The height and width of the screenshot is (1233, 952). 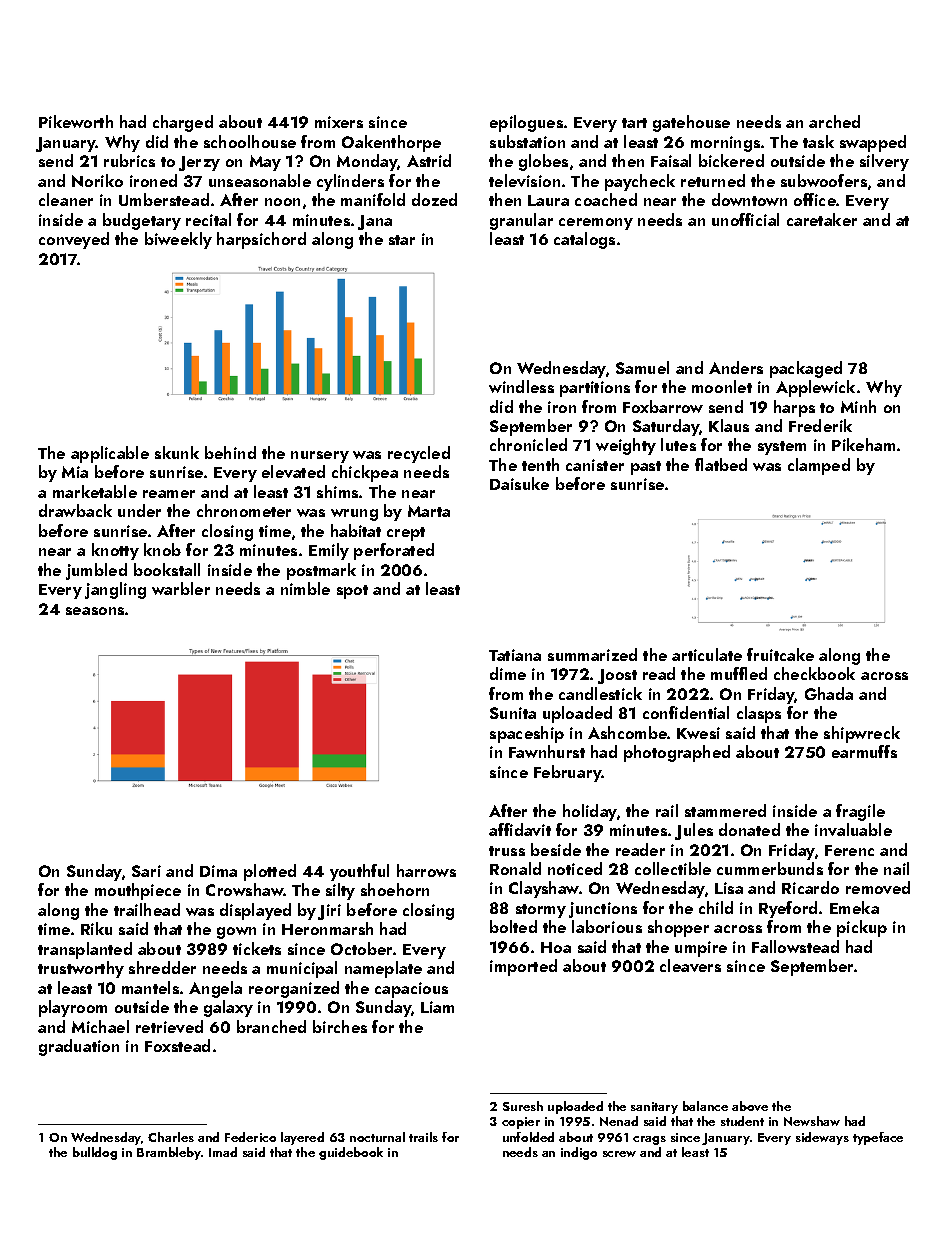 What do you see at coordinates (862, 734) in the screenshot?
I see `shipwreck` at bounding box center [862, 734].
